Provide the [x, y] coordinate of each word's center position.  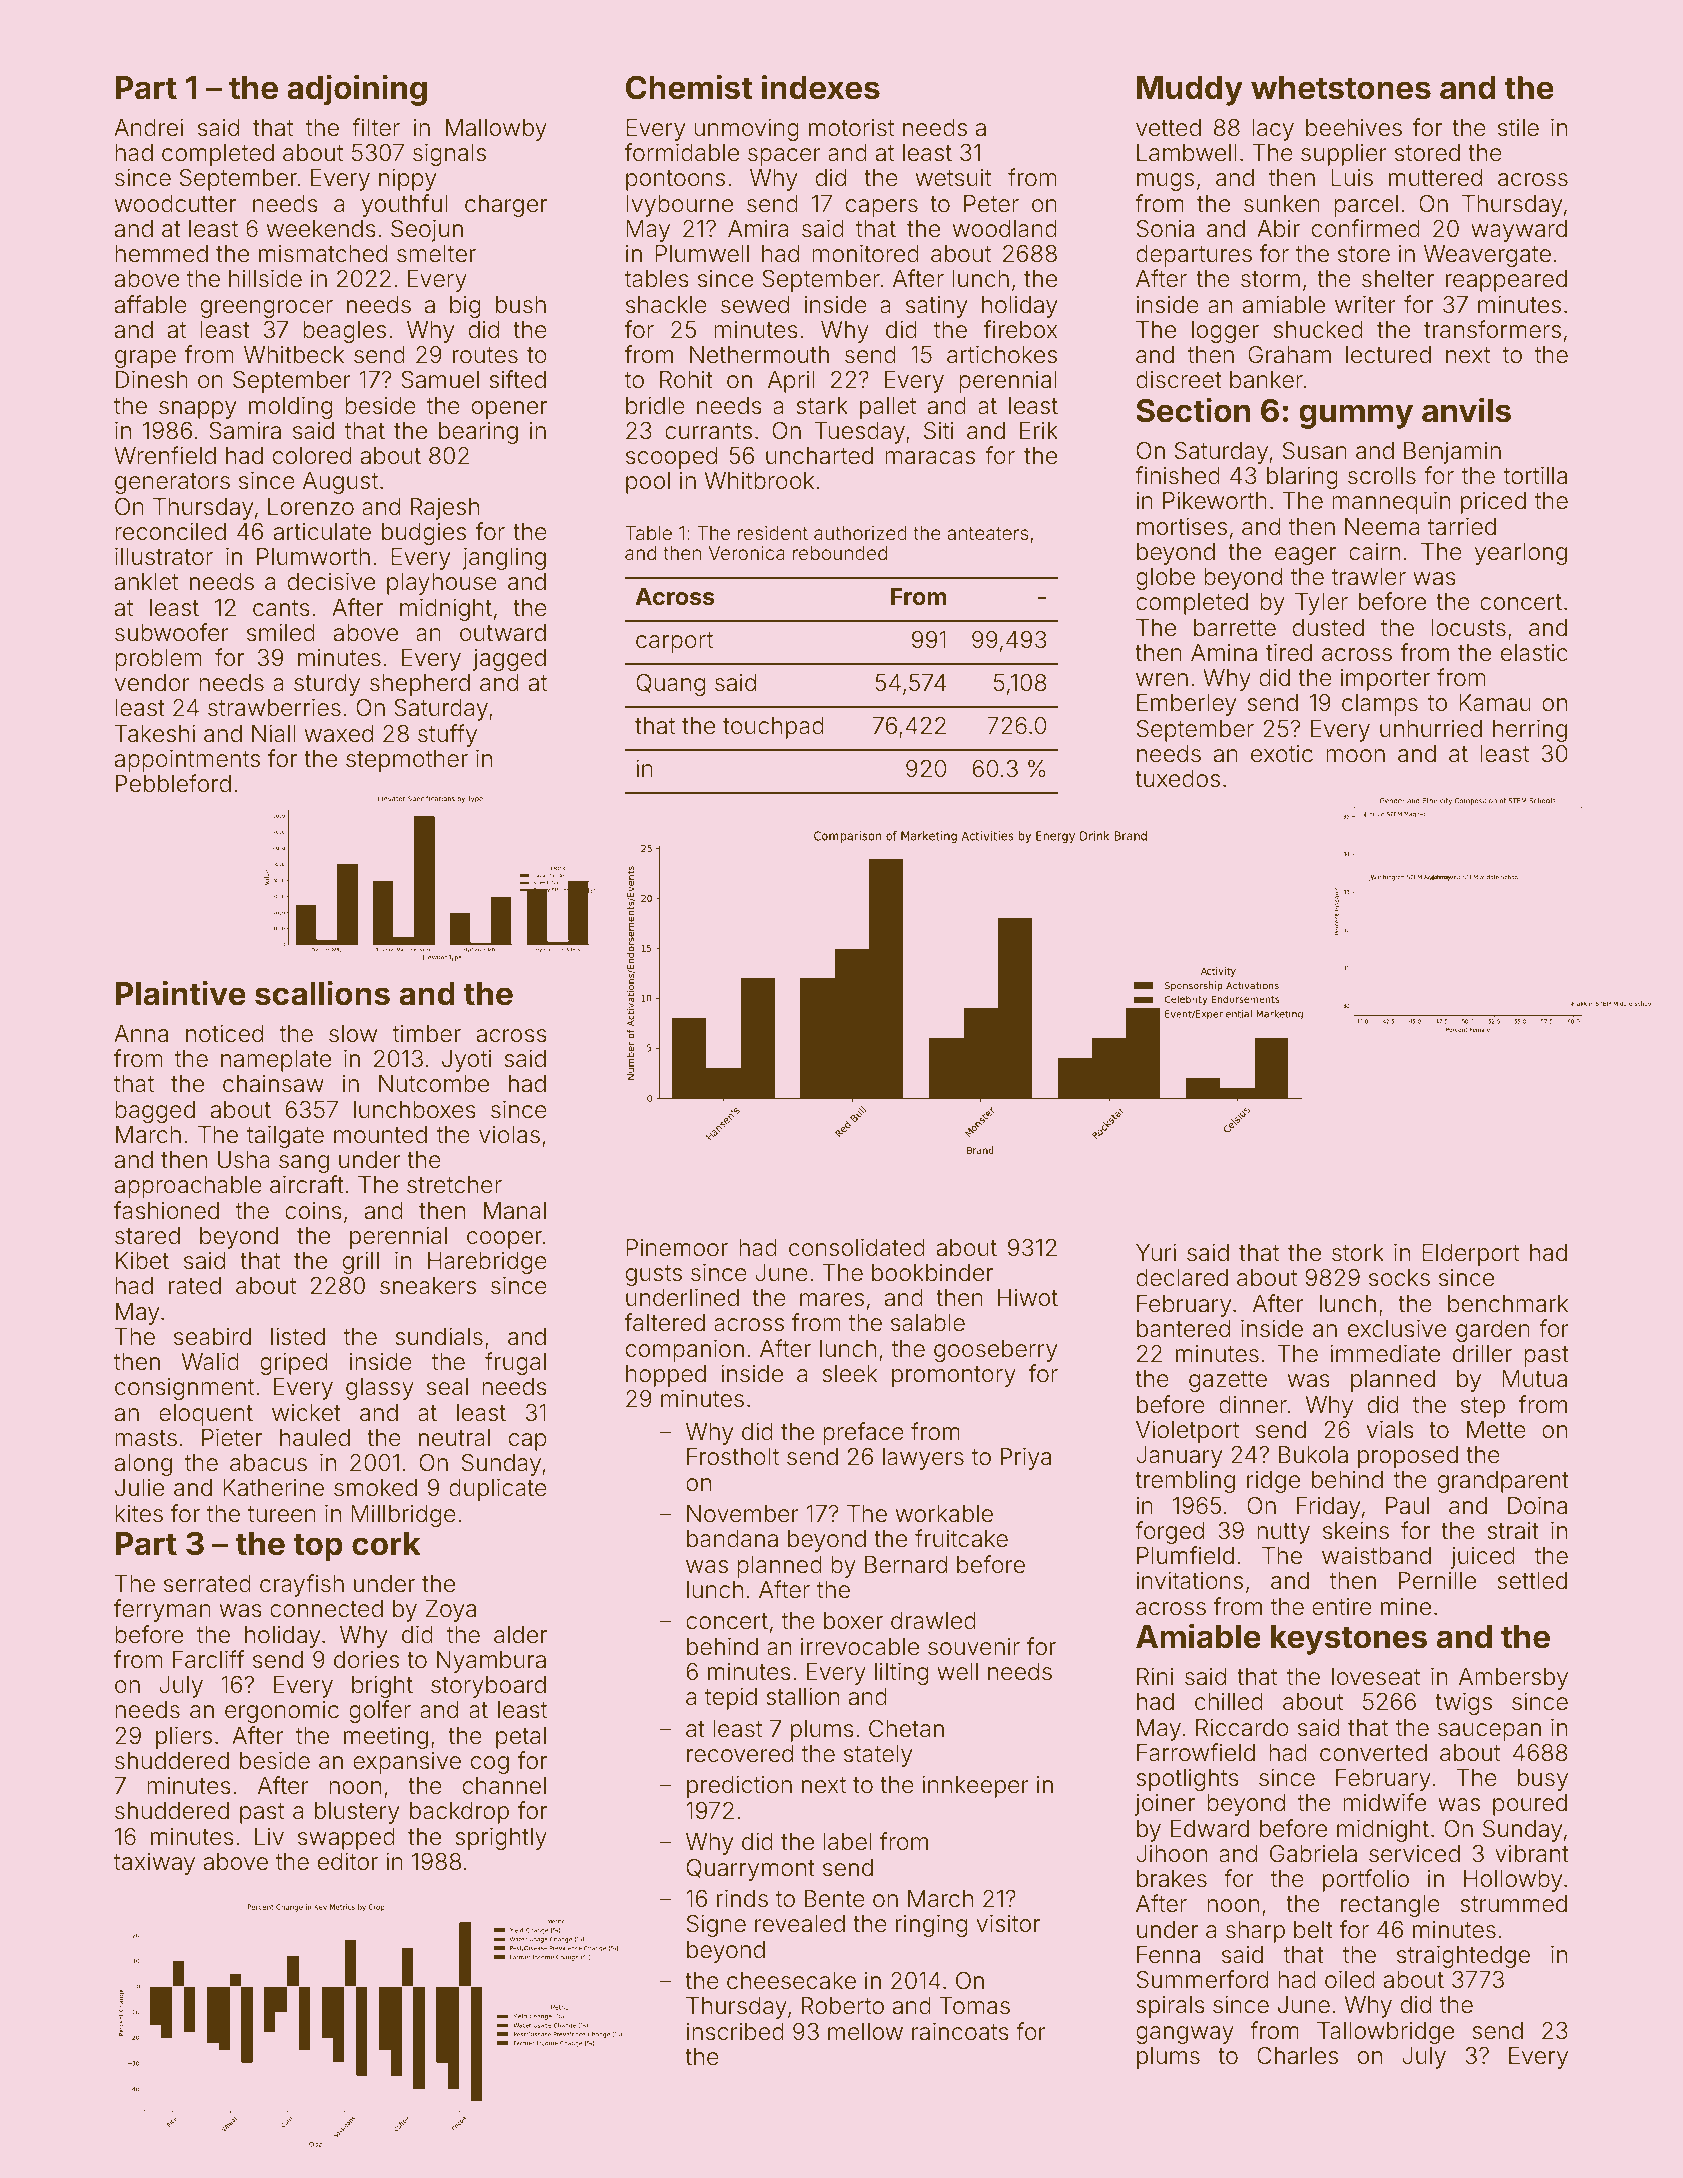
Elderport [1470, 1255]
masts [146, 1438]
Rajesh [445, 509]
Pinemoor [677, 1248]
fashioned [166, 1210]
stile [1518, 128]
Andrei [148, 128]
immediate [1385, 1353]
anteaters [988, 533]
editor [348, 1862]
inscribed [735, 2032]
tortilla [1535, 475]
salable [928, 1323]
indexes [821, 87]
